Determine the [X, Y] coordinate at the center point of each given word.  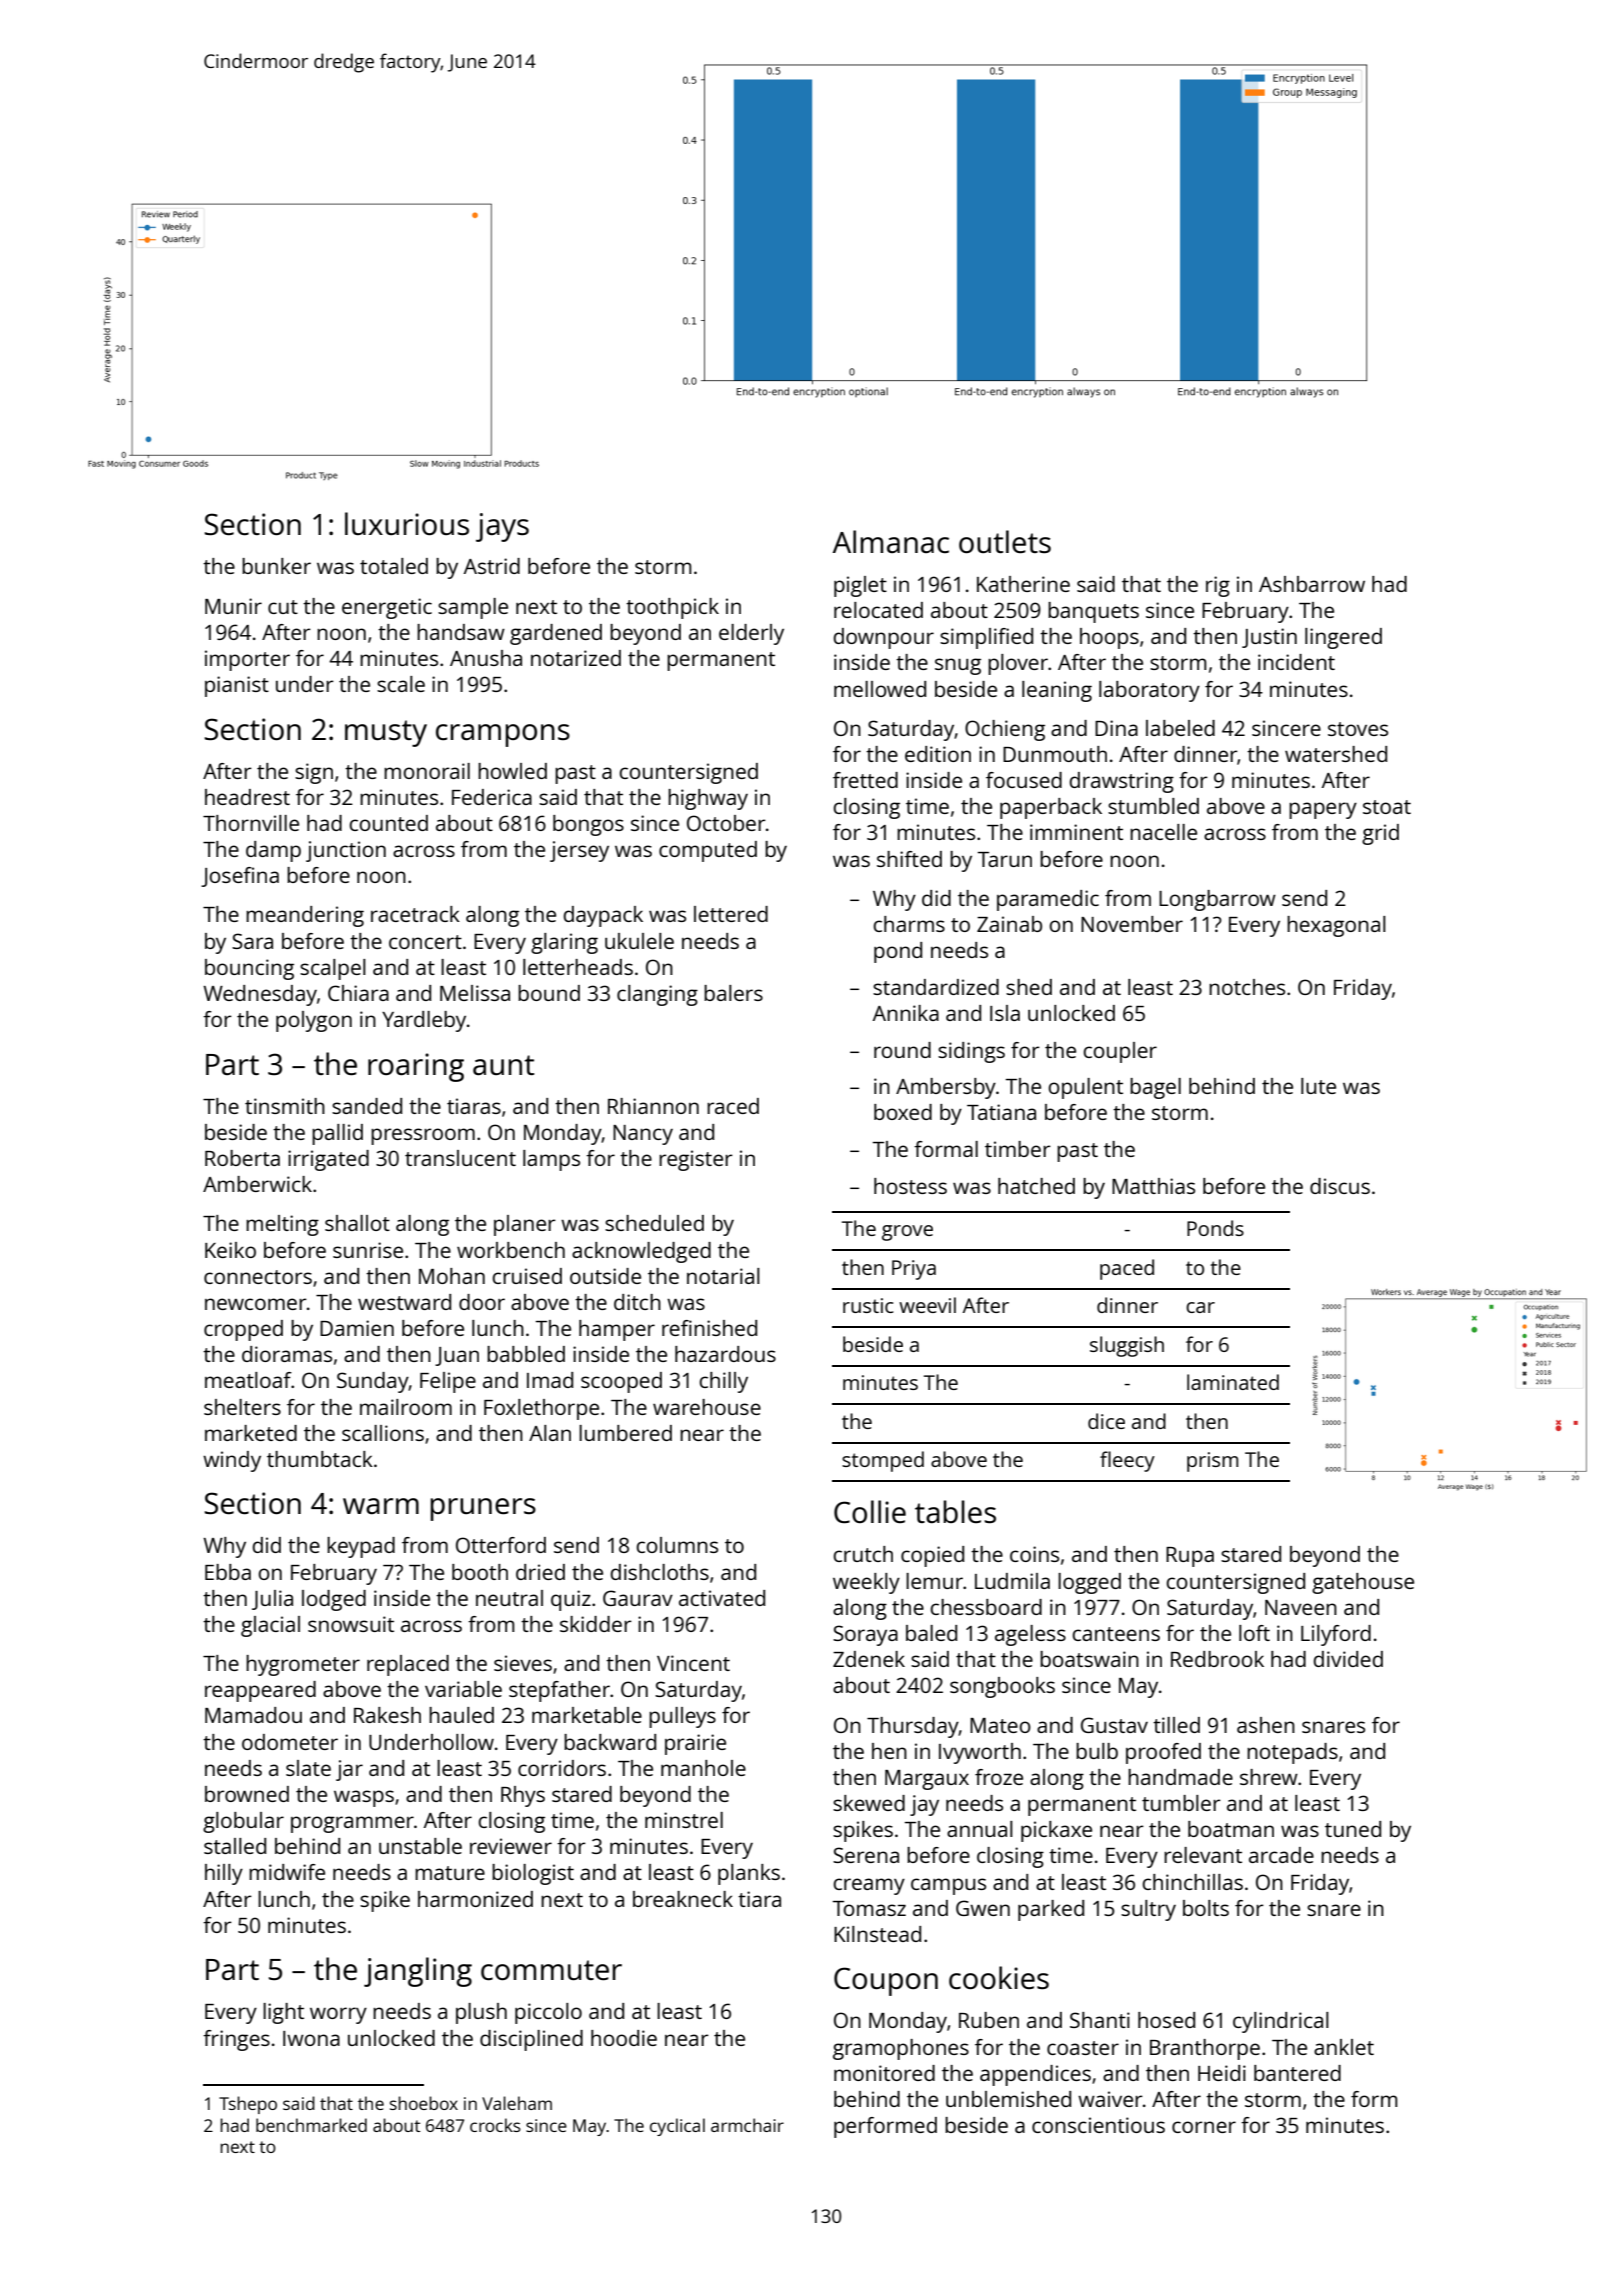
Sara [252, 941]
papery [1323, 810]
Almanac [891, 541]
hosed [1166, 2020]
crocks [495, 2125]
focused [1024, 780]
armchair [747, 2125]
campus [948, 1886]
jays [502, 527]
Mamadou [253, 1715]
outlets [1005, 542]
